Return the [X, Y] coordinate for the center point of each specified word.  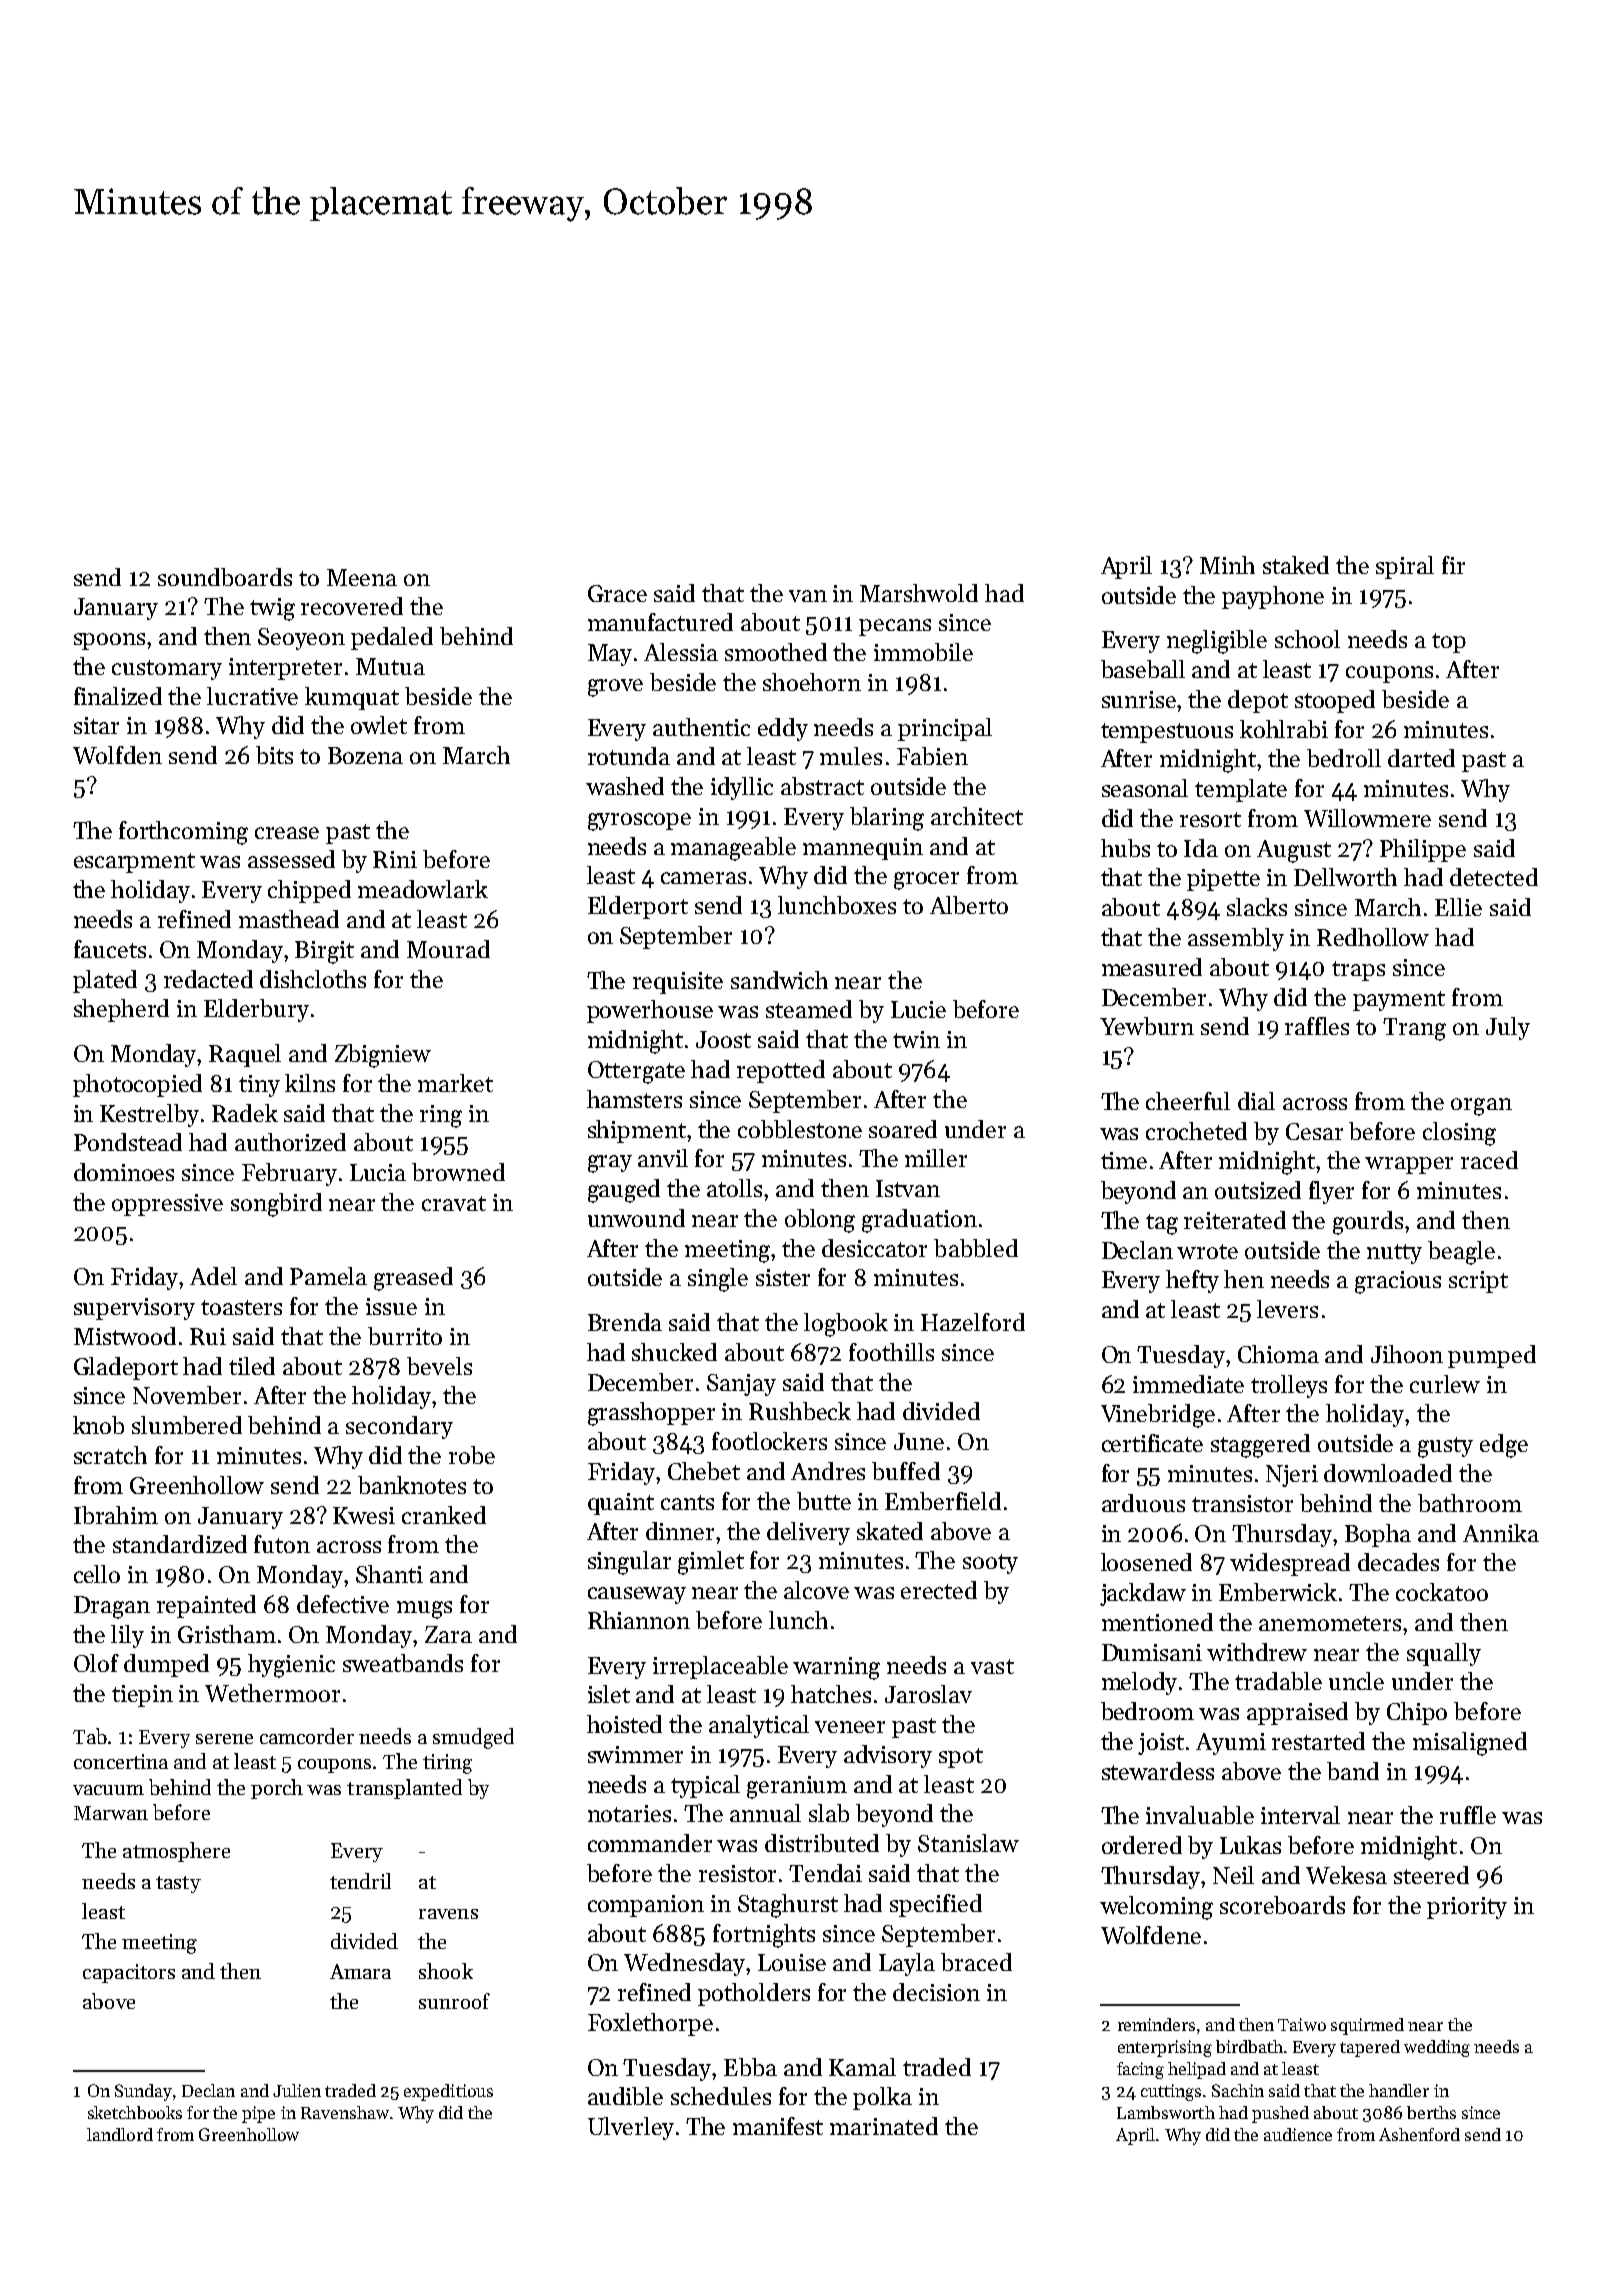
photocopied [137, 1085]
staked [1296, 565]
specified [936, 1905]
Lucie [918, 1009]
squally [1444, 1654]
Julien [297, 2090]
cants [687, 1502]
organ [1481, 1107]
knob [98, 1425]
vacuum [108, 1790]
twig [272, 609]
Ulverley [631, 2128]
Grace [617, 593]
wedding [1437, 2048]
